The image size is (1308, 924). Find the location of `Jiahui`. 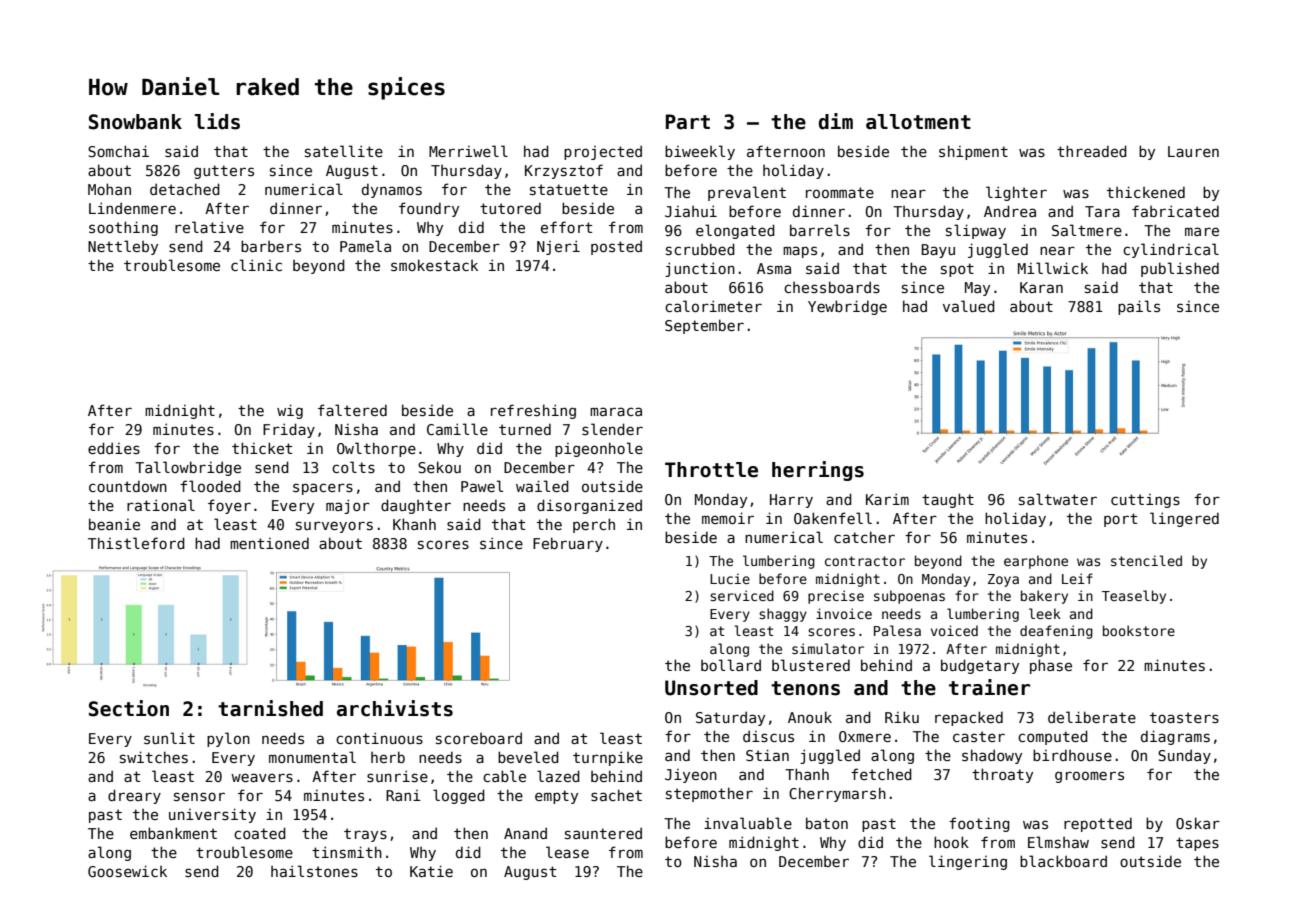

Jiahui is located at coordinates (691, 211).
